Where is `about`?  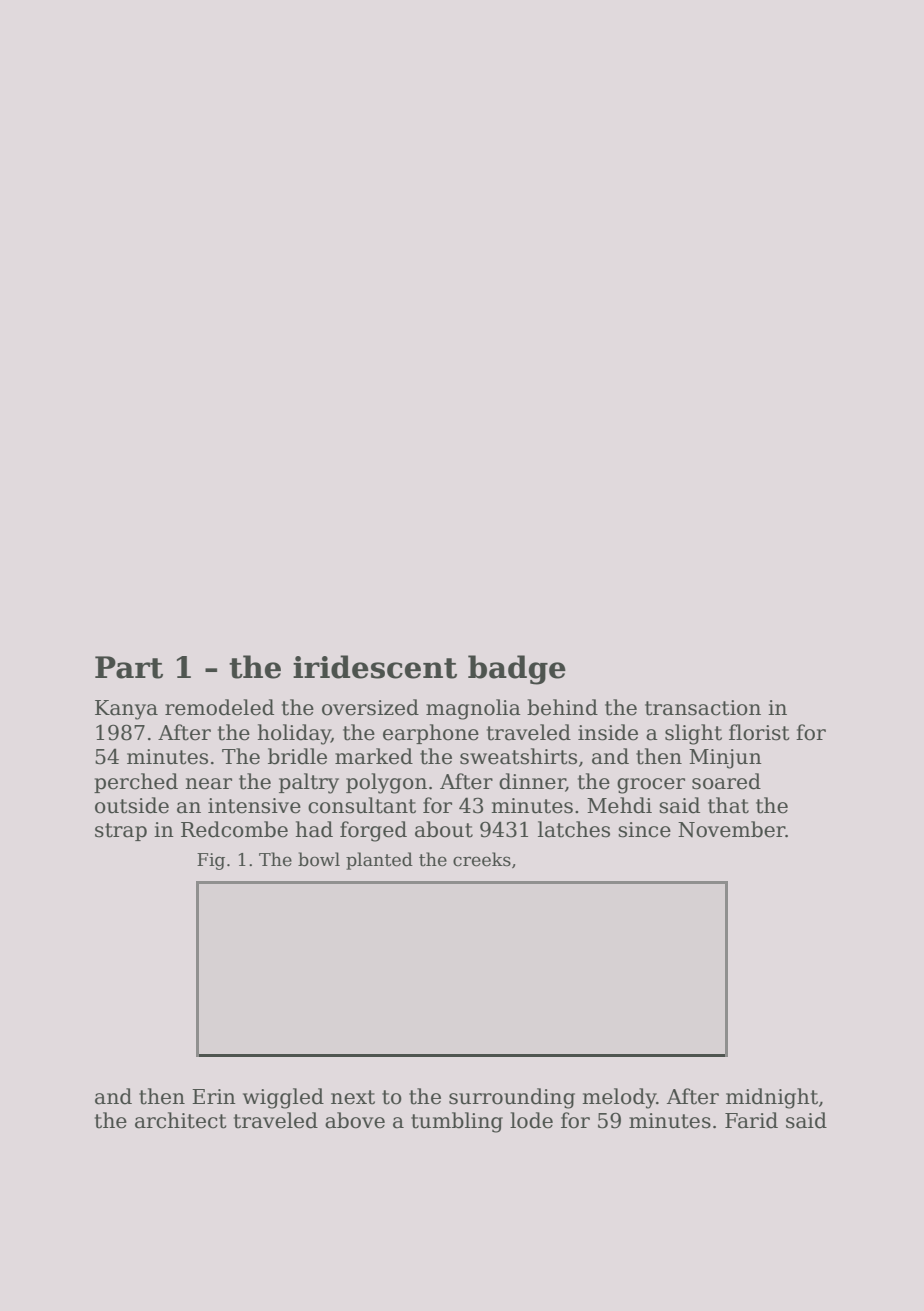
about is located at coordinates (444, 829).
